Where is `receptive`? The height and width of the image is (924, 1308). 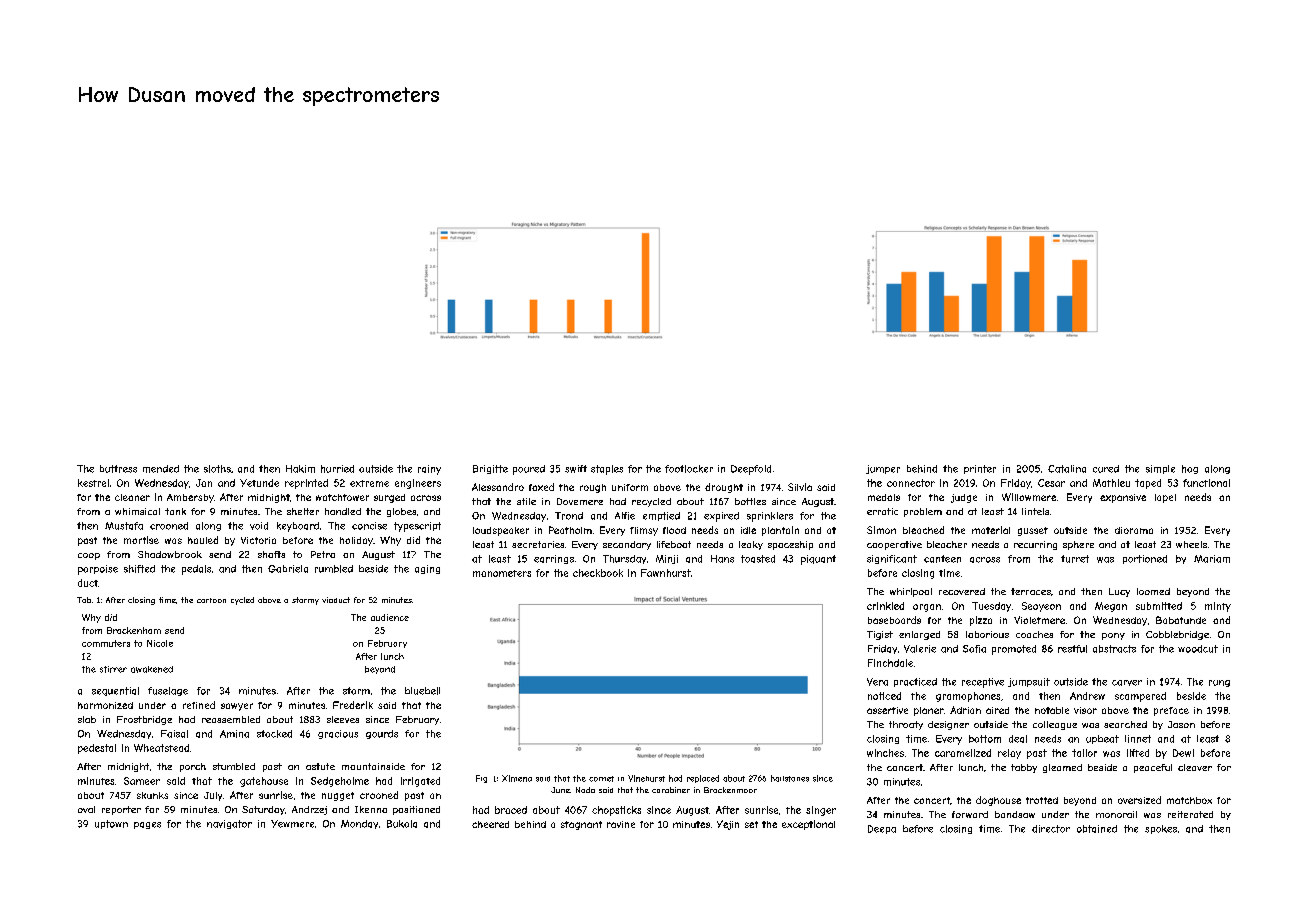 receptive is located at coordinates (983, 683).
